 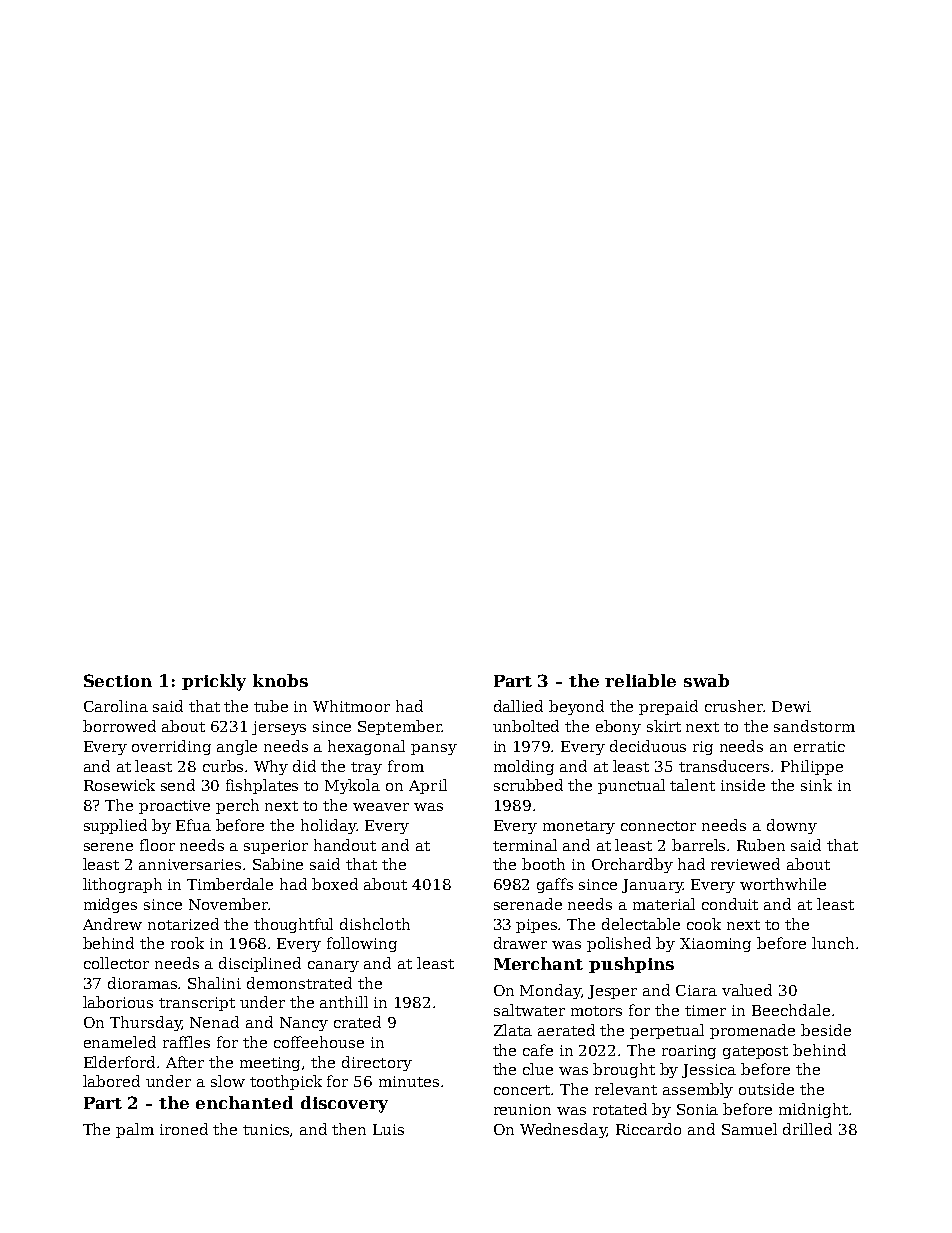 What do you see at coordinates (640, 680) in the document?
I see `reliable` at bounding box center [640, 680].
